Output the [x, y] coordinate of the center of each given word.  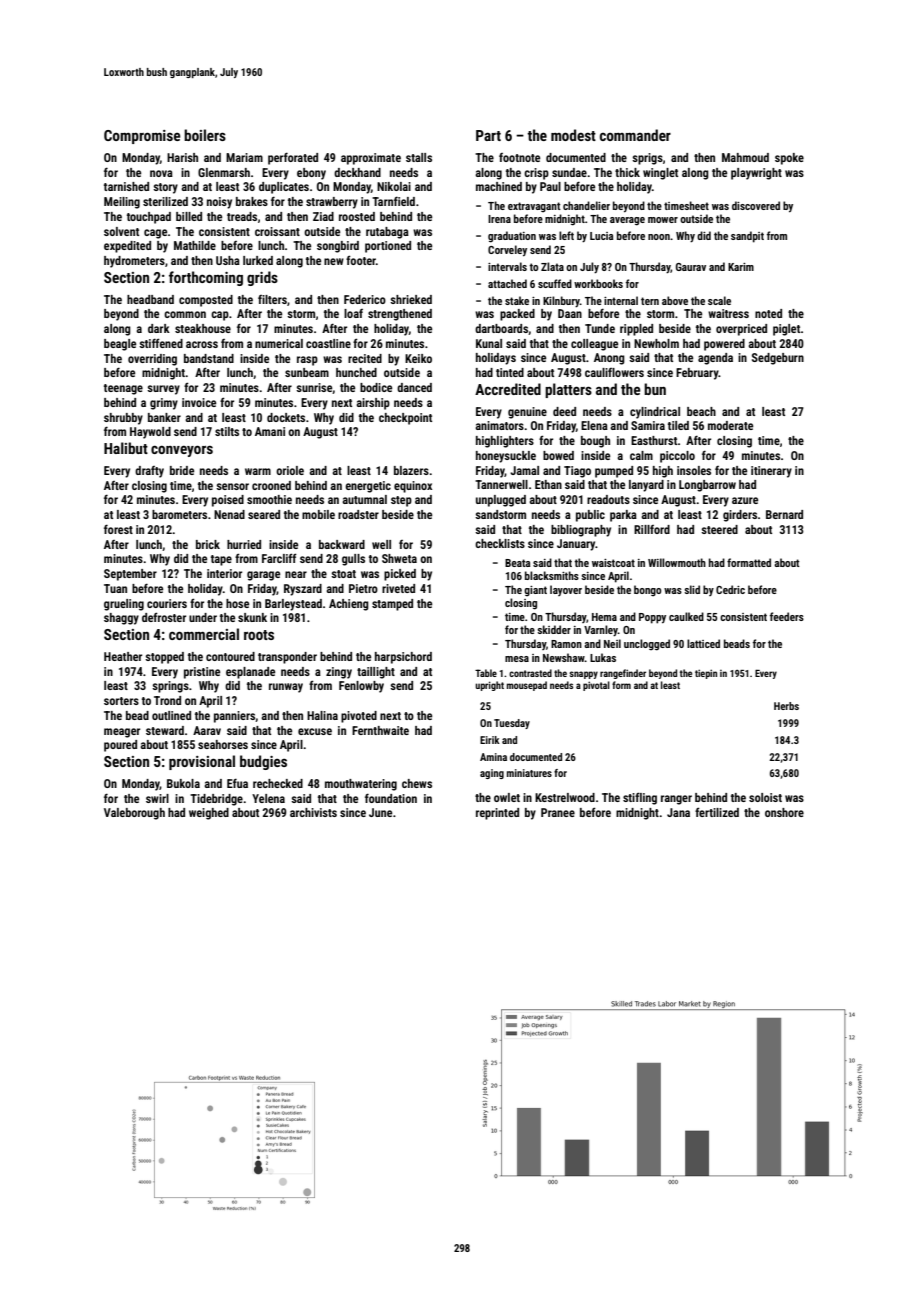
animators [499, 425]
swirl [157, 798]
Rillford [652, 529]
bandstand [209, 358]
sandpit [747, 237]
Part [488, 135]
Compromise [142, 137]
